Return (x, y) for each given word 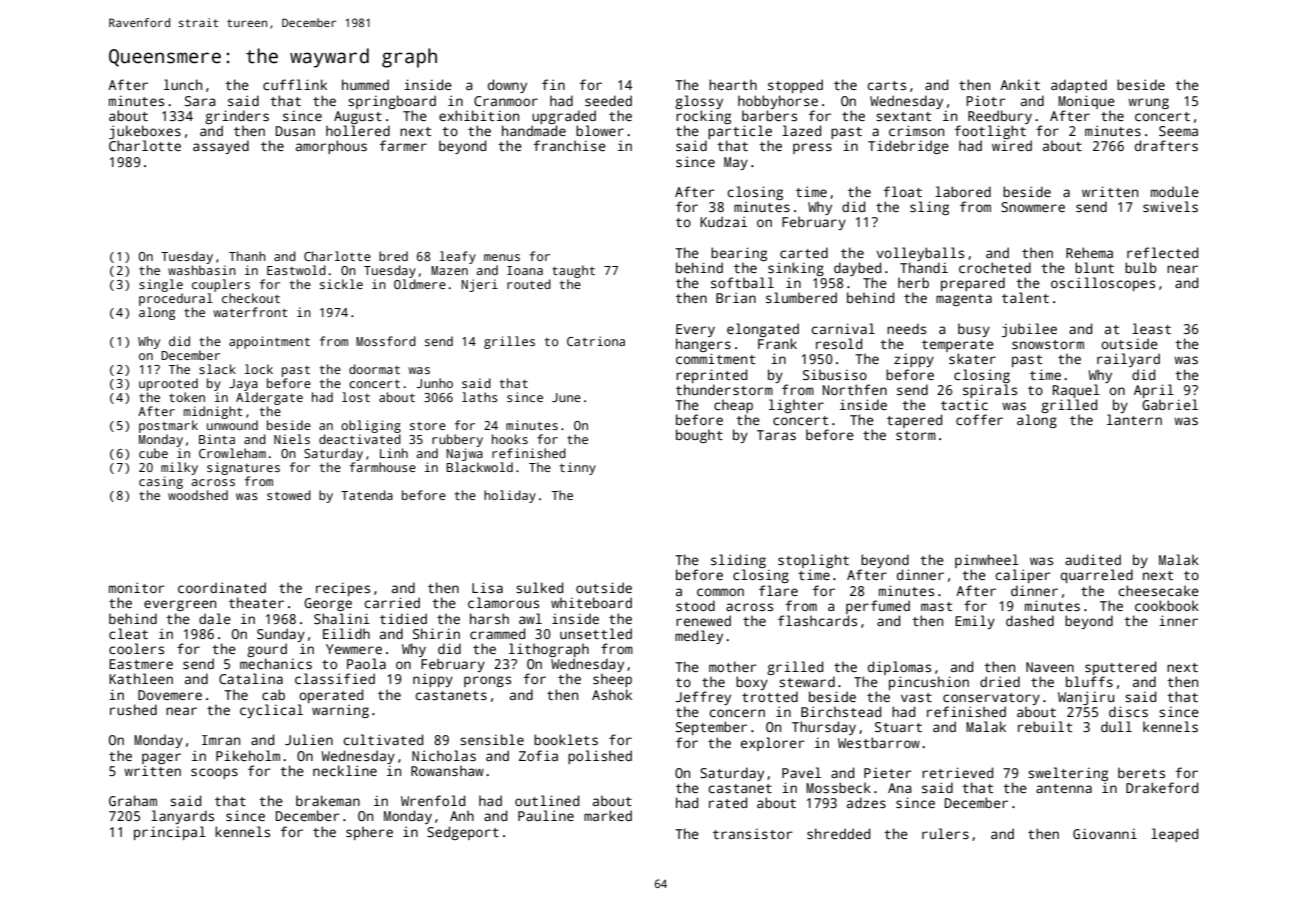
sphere (369, 833)
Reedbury (1000, 117)
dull (1116, 726)
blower (600, 130)
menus (502, 257)
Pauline (546, 815)
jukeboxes (145, 132)
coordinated (222, 587)
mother (733, 666)
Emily (975, 622)
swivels (1170, 206)
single (161, 285)
